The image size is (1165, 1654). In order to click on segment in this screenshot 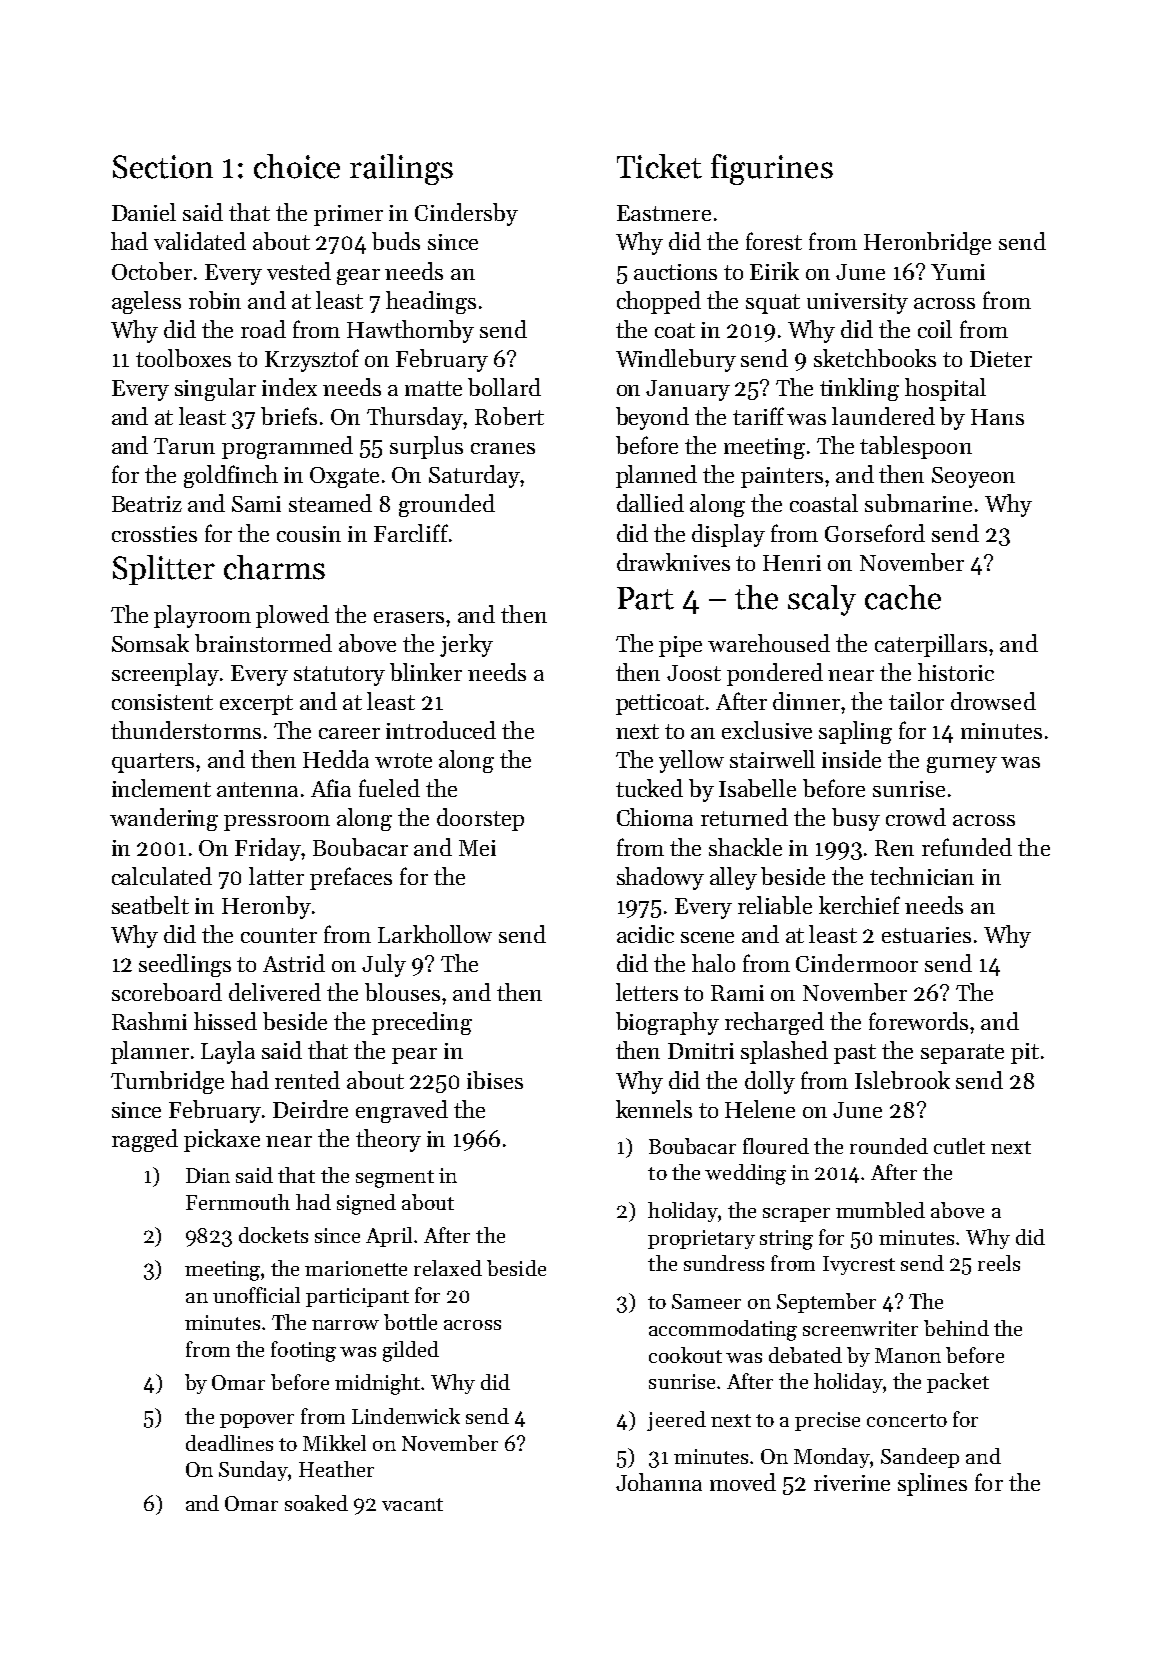, I will do `click(395, 1179)`.
